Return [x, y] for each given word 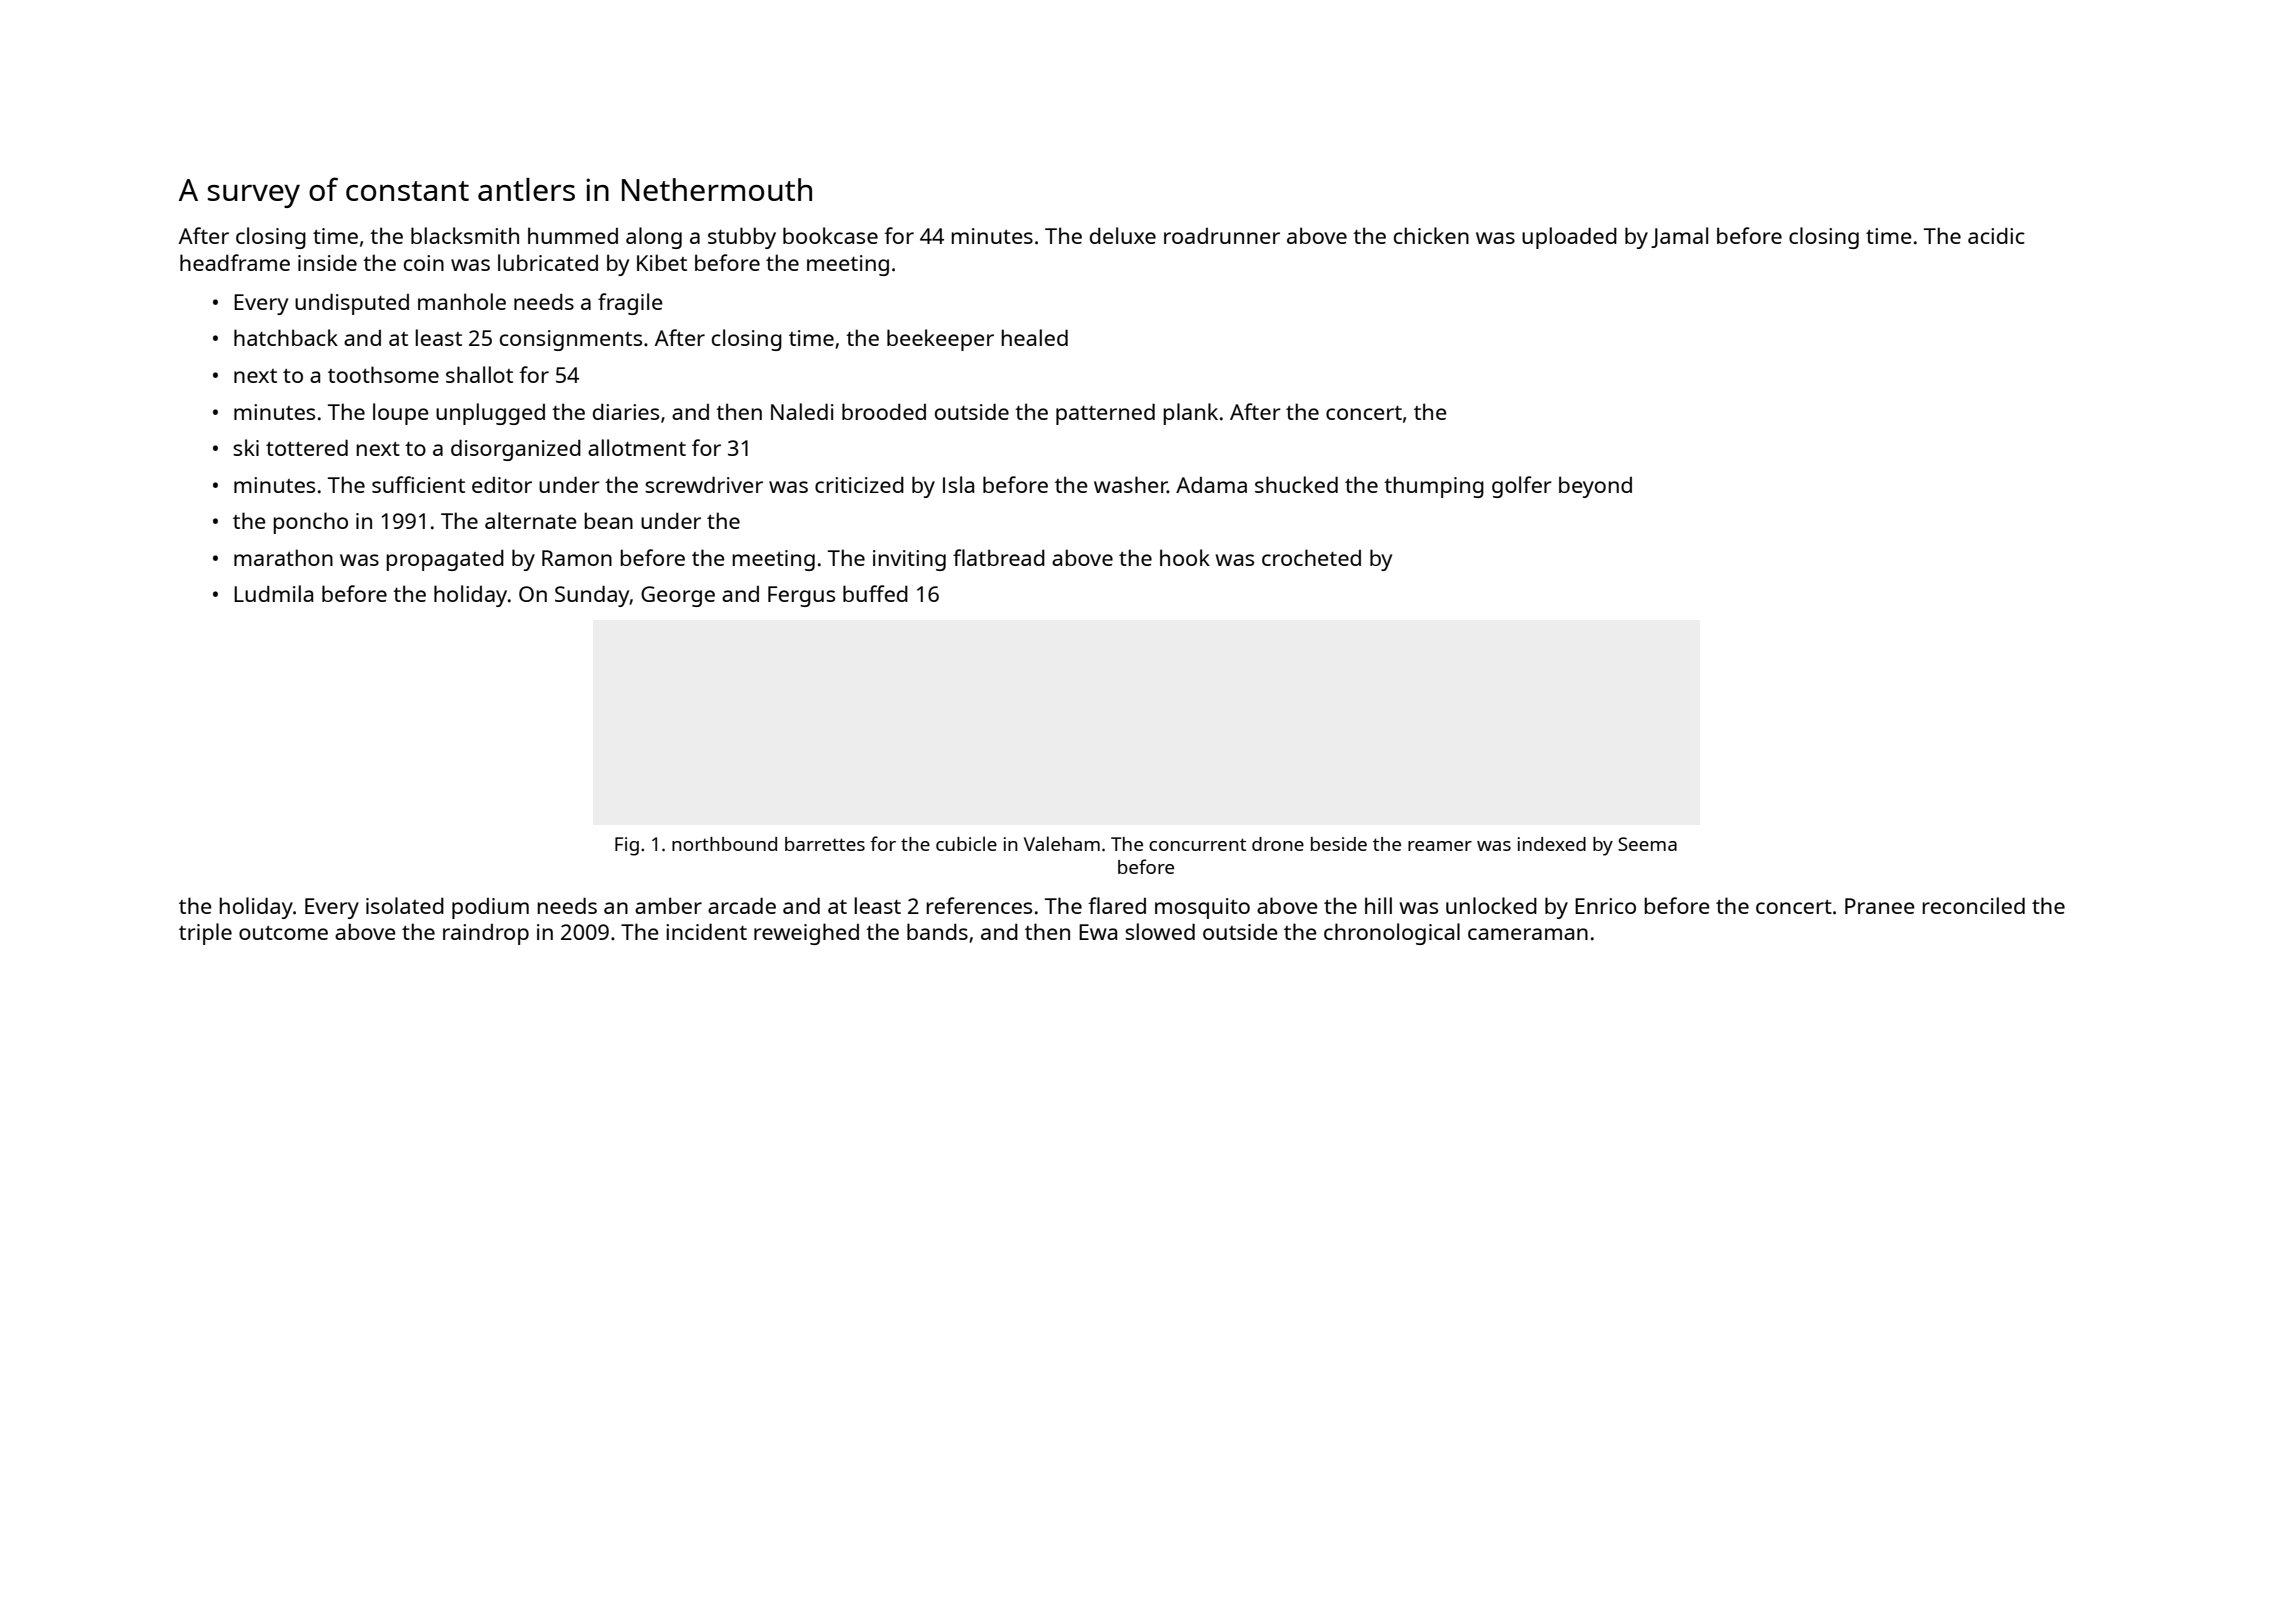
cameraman [1528, 934]
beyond [1595, 487]
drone [1278, 844]
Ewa [1098, 932]
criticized [859, 484]
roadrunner [1222, 236]
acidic [1996, 235]
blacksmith [465, 235]
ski [246, 447]
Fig [627, 846]
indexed [1552, 844]
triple [205, 934]
